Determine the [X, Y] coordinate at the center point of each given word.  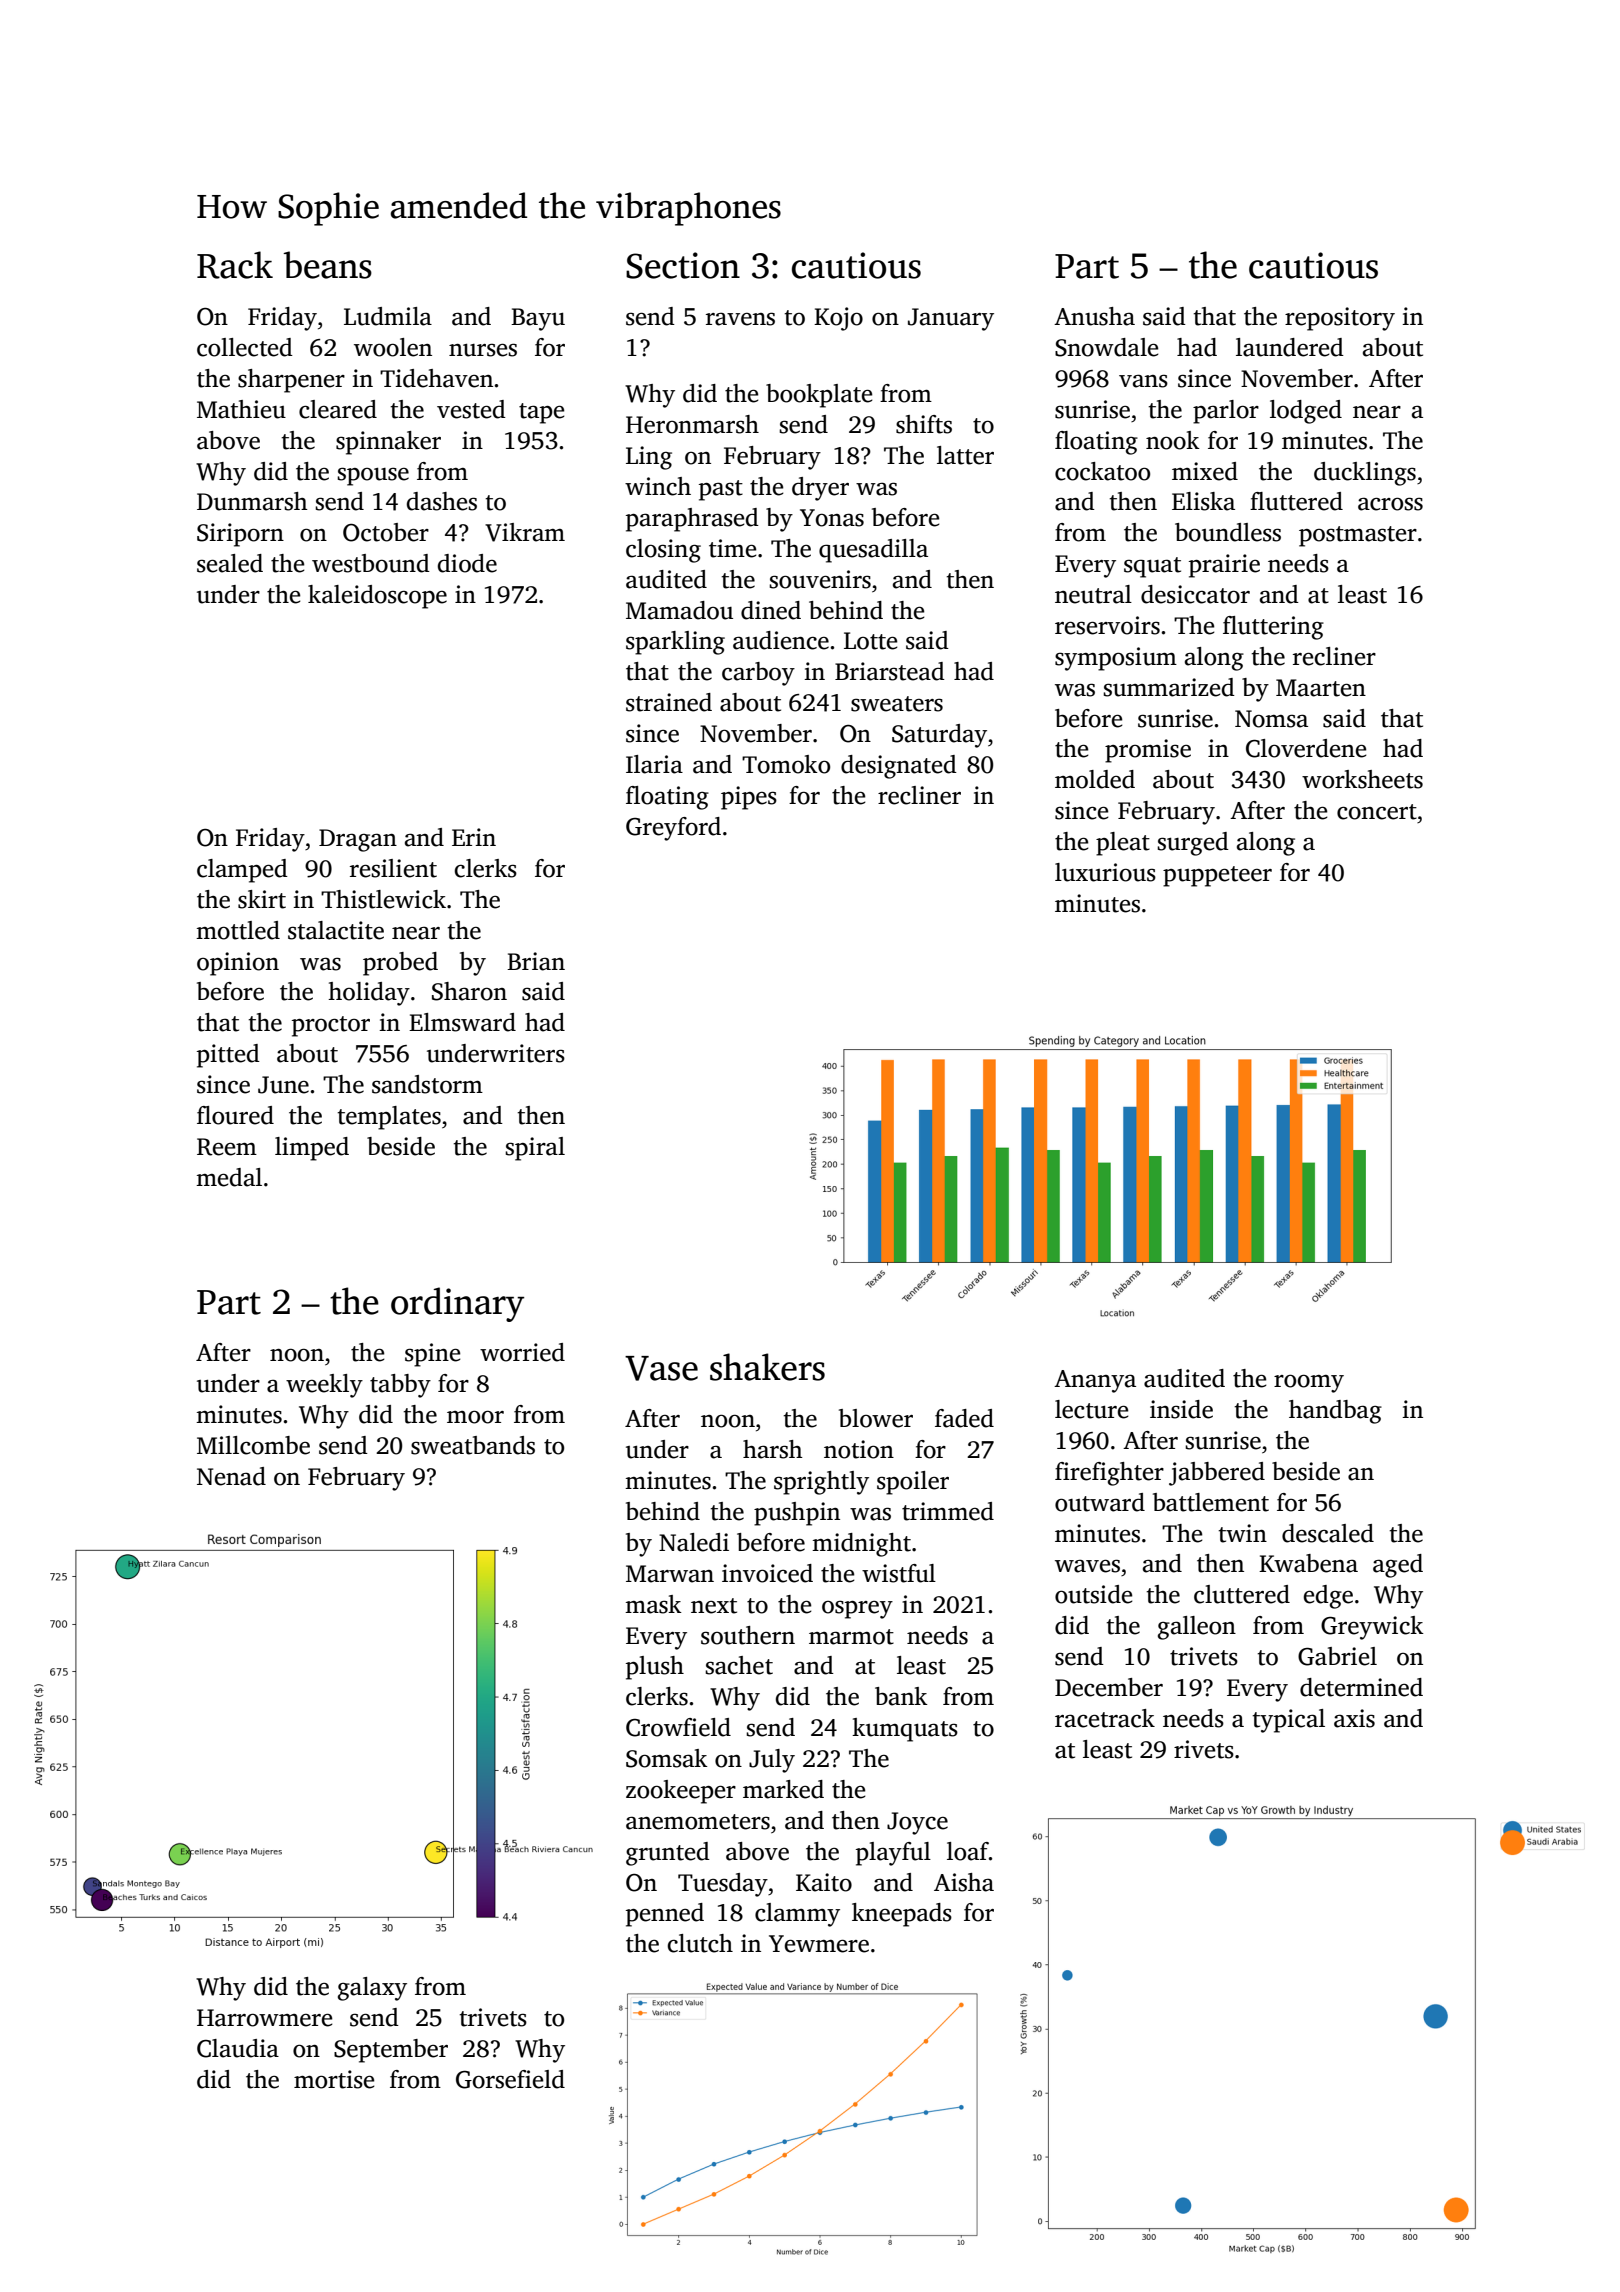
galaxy [372, 1989]
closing [663, 551]
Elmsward [462, 1022]
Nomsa [1271, 719]
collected [245, 347]
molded [1095, 779]
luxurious [1105, 872]
